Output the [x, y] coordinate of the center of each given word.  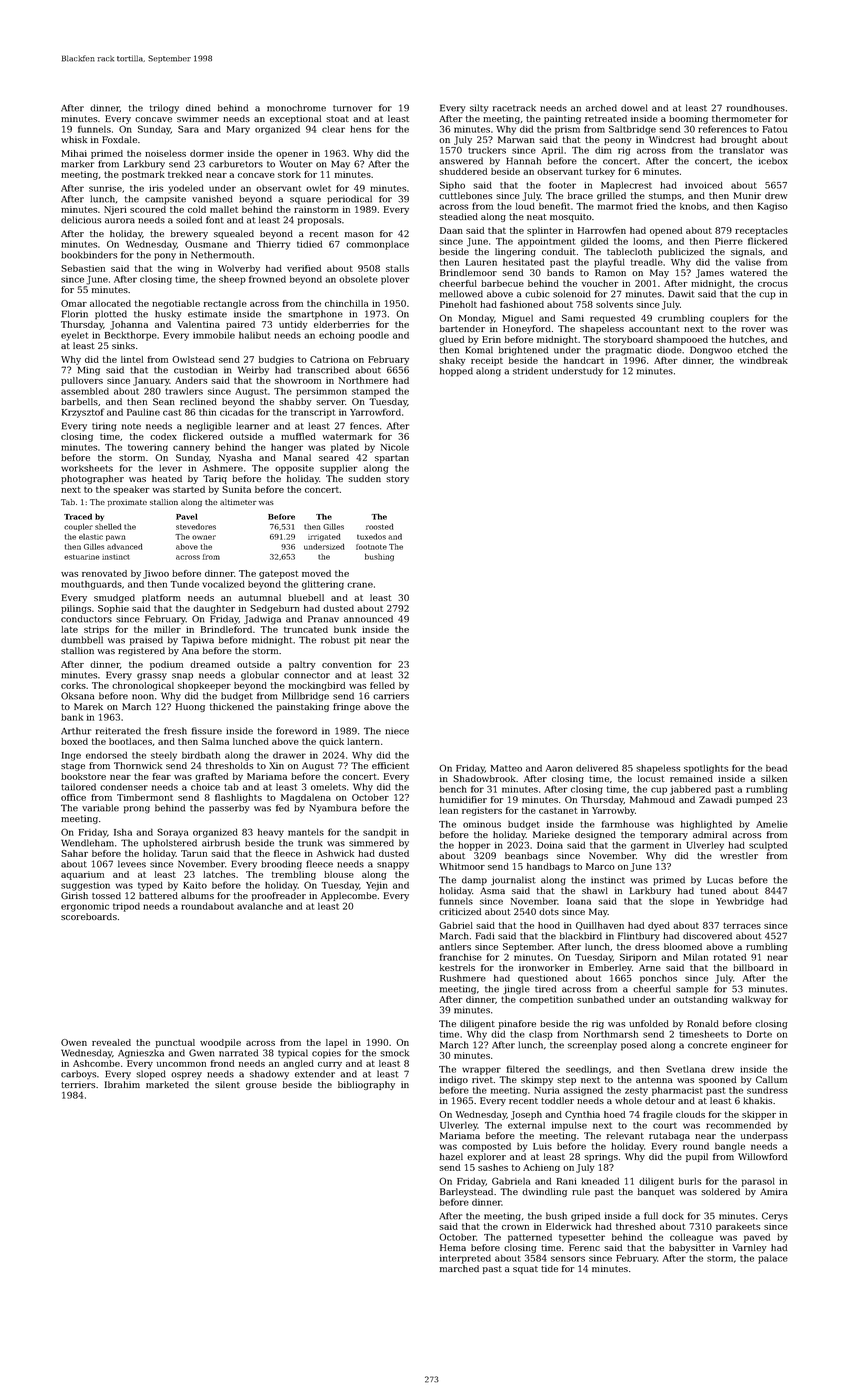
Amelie [772, 824]
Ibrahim [122, 1084]
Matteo [506, 768]
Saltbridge [632, 130]
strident [530, 371]
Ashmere [223, 468]
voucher [600, 283]
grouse [261, 1086]
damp [474, 881]
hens [360, 129]
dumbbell [82, 640]
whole [628, 1100]
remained [691, 778]
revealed [111, 1042]
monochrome [296, 108]
